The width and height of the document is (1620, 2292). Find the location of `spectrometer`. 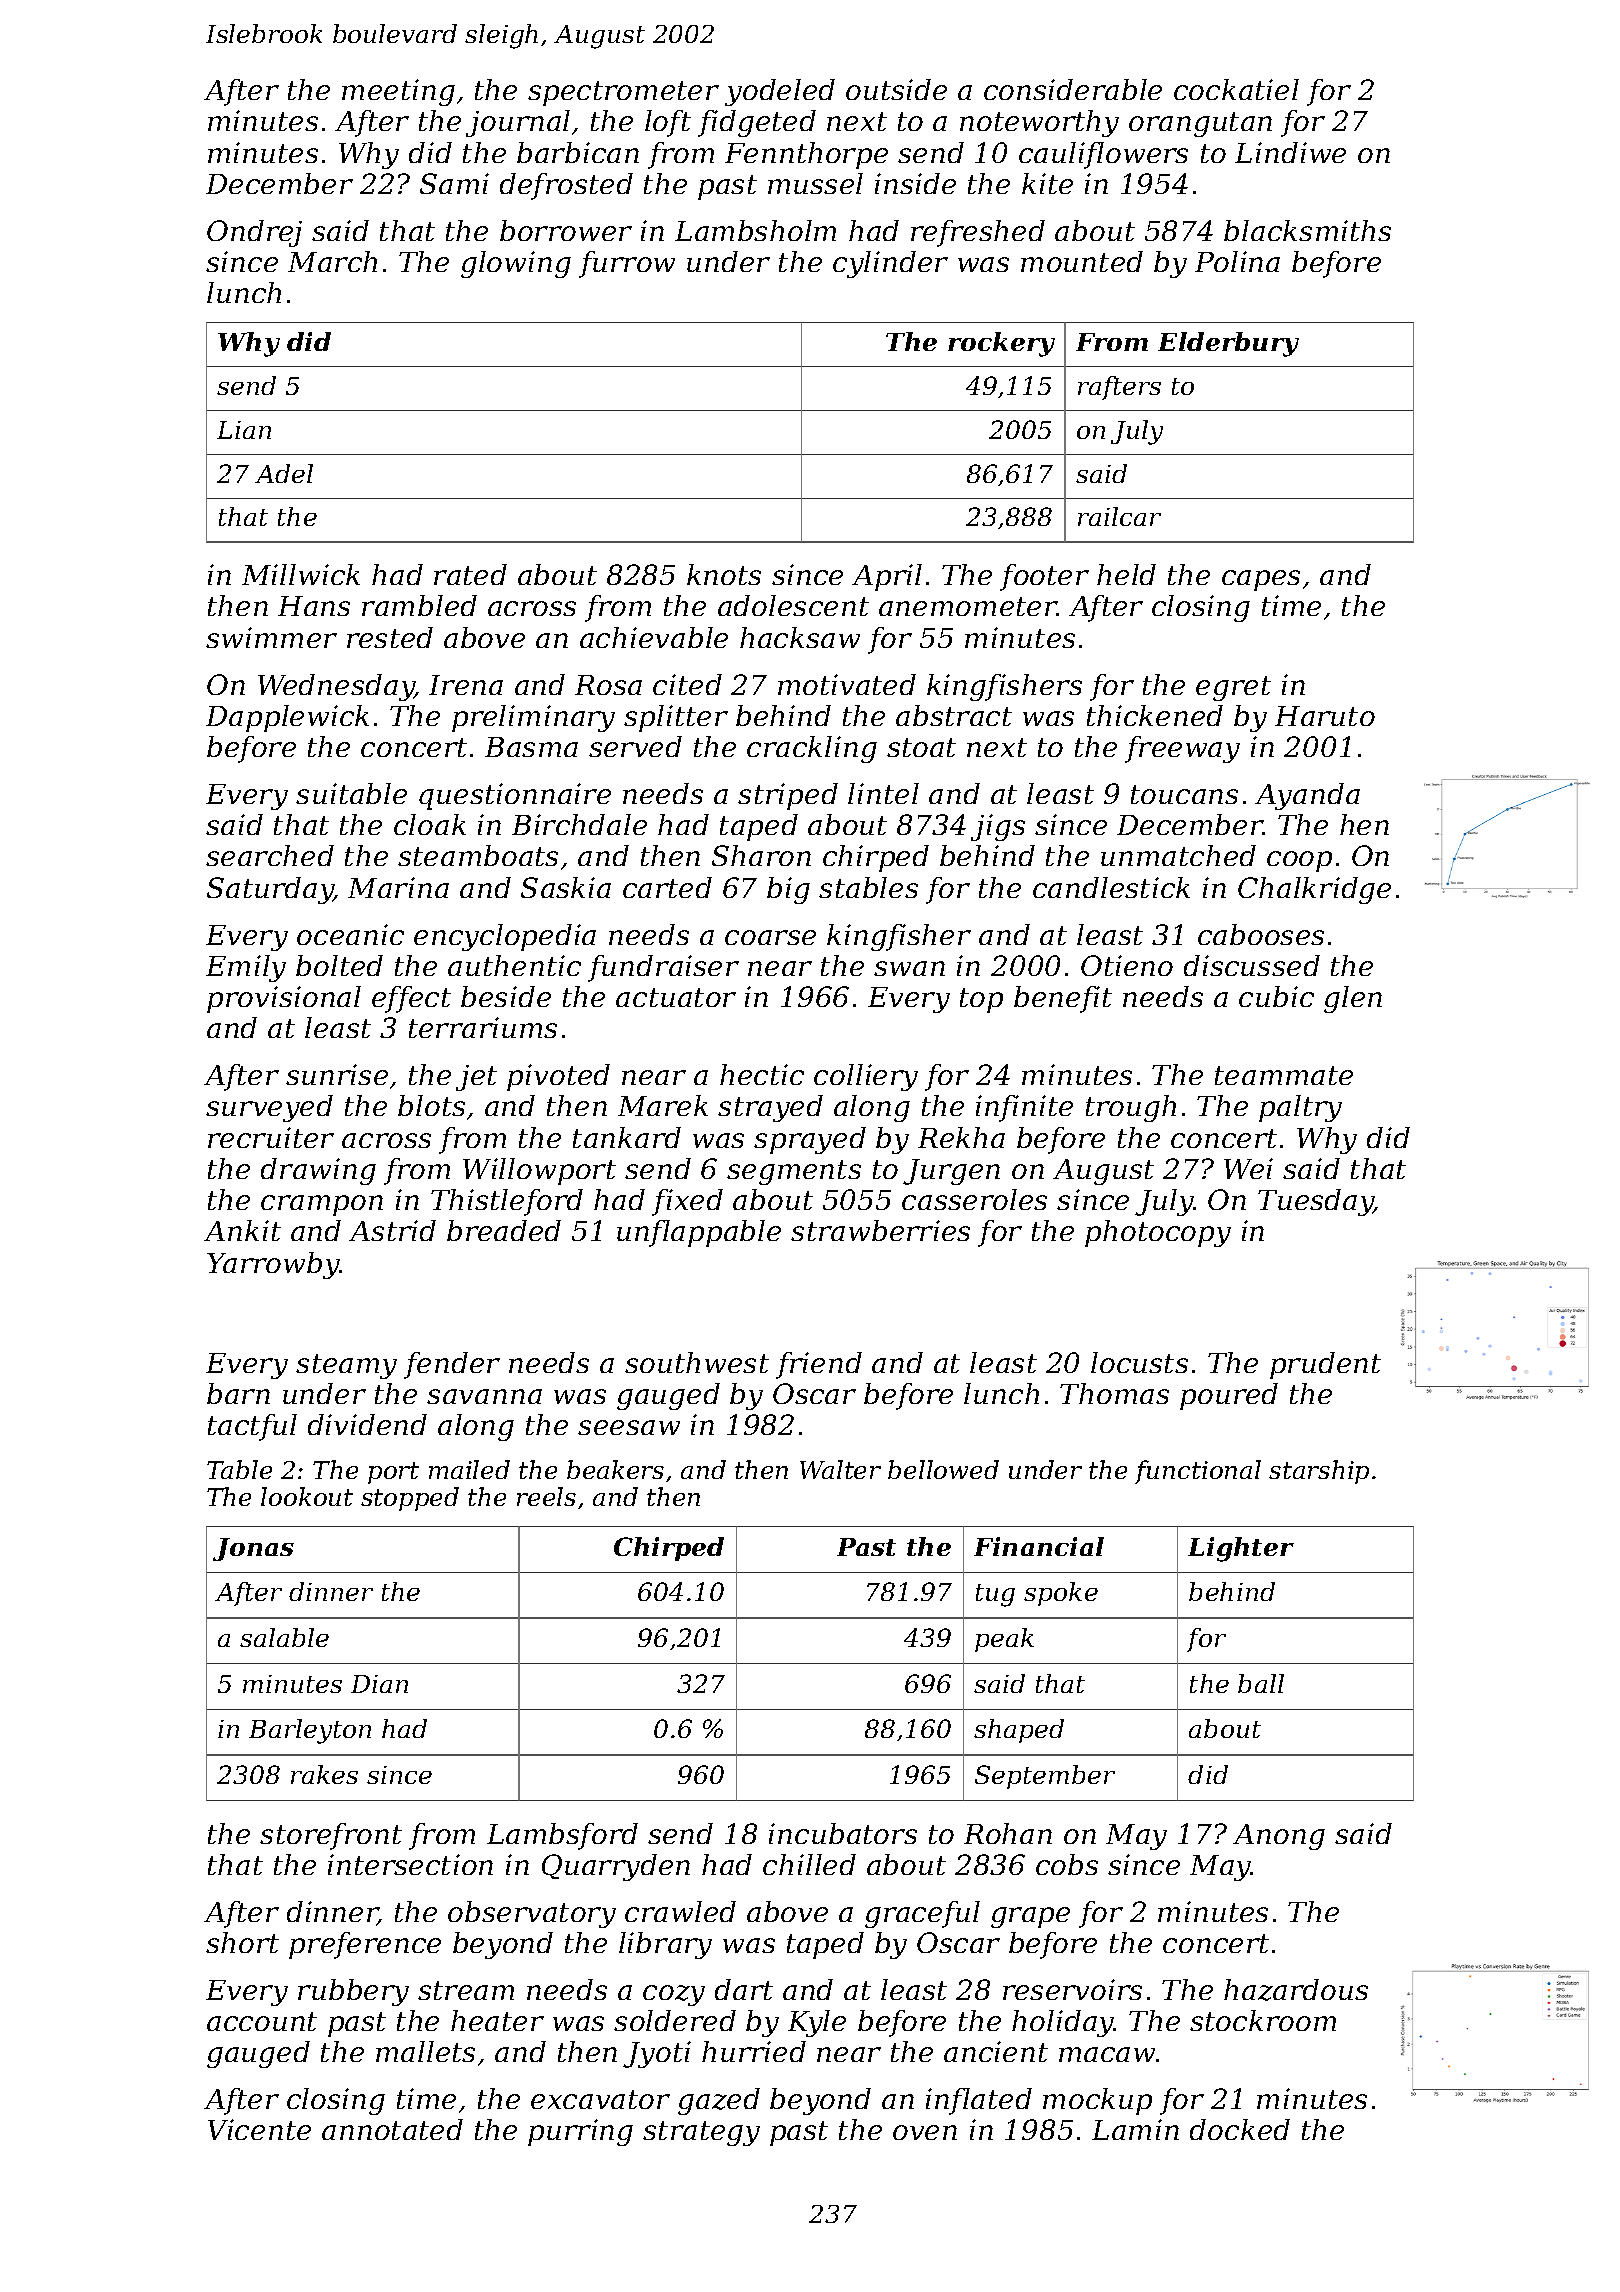

spectrometer is located at coordinates (623, 93).
